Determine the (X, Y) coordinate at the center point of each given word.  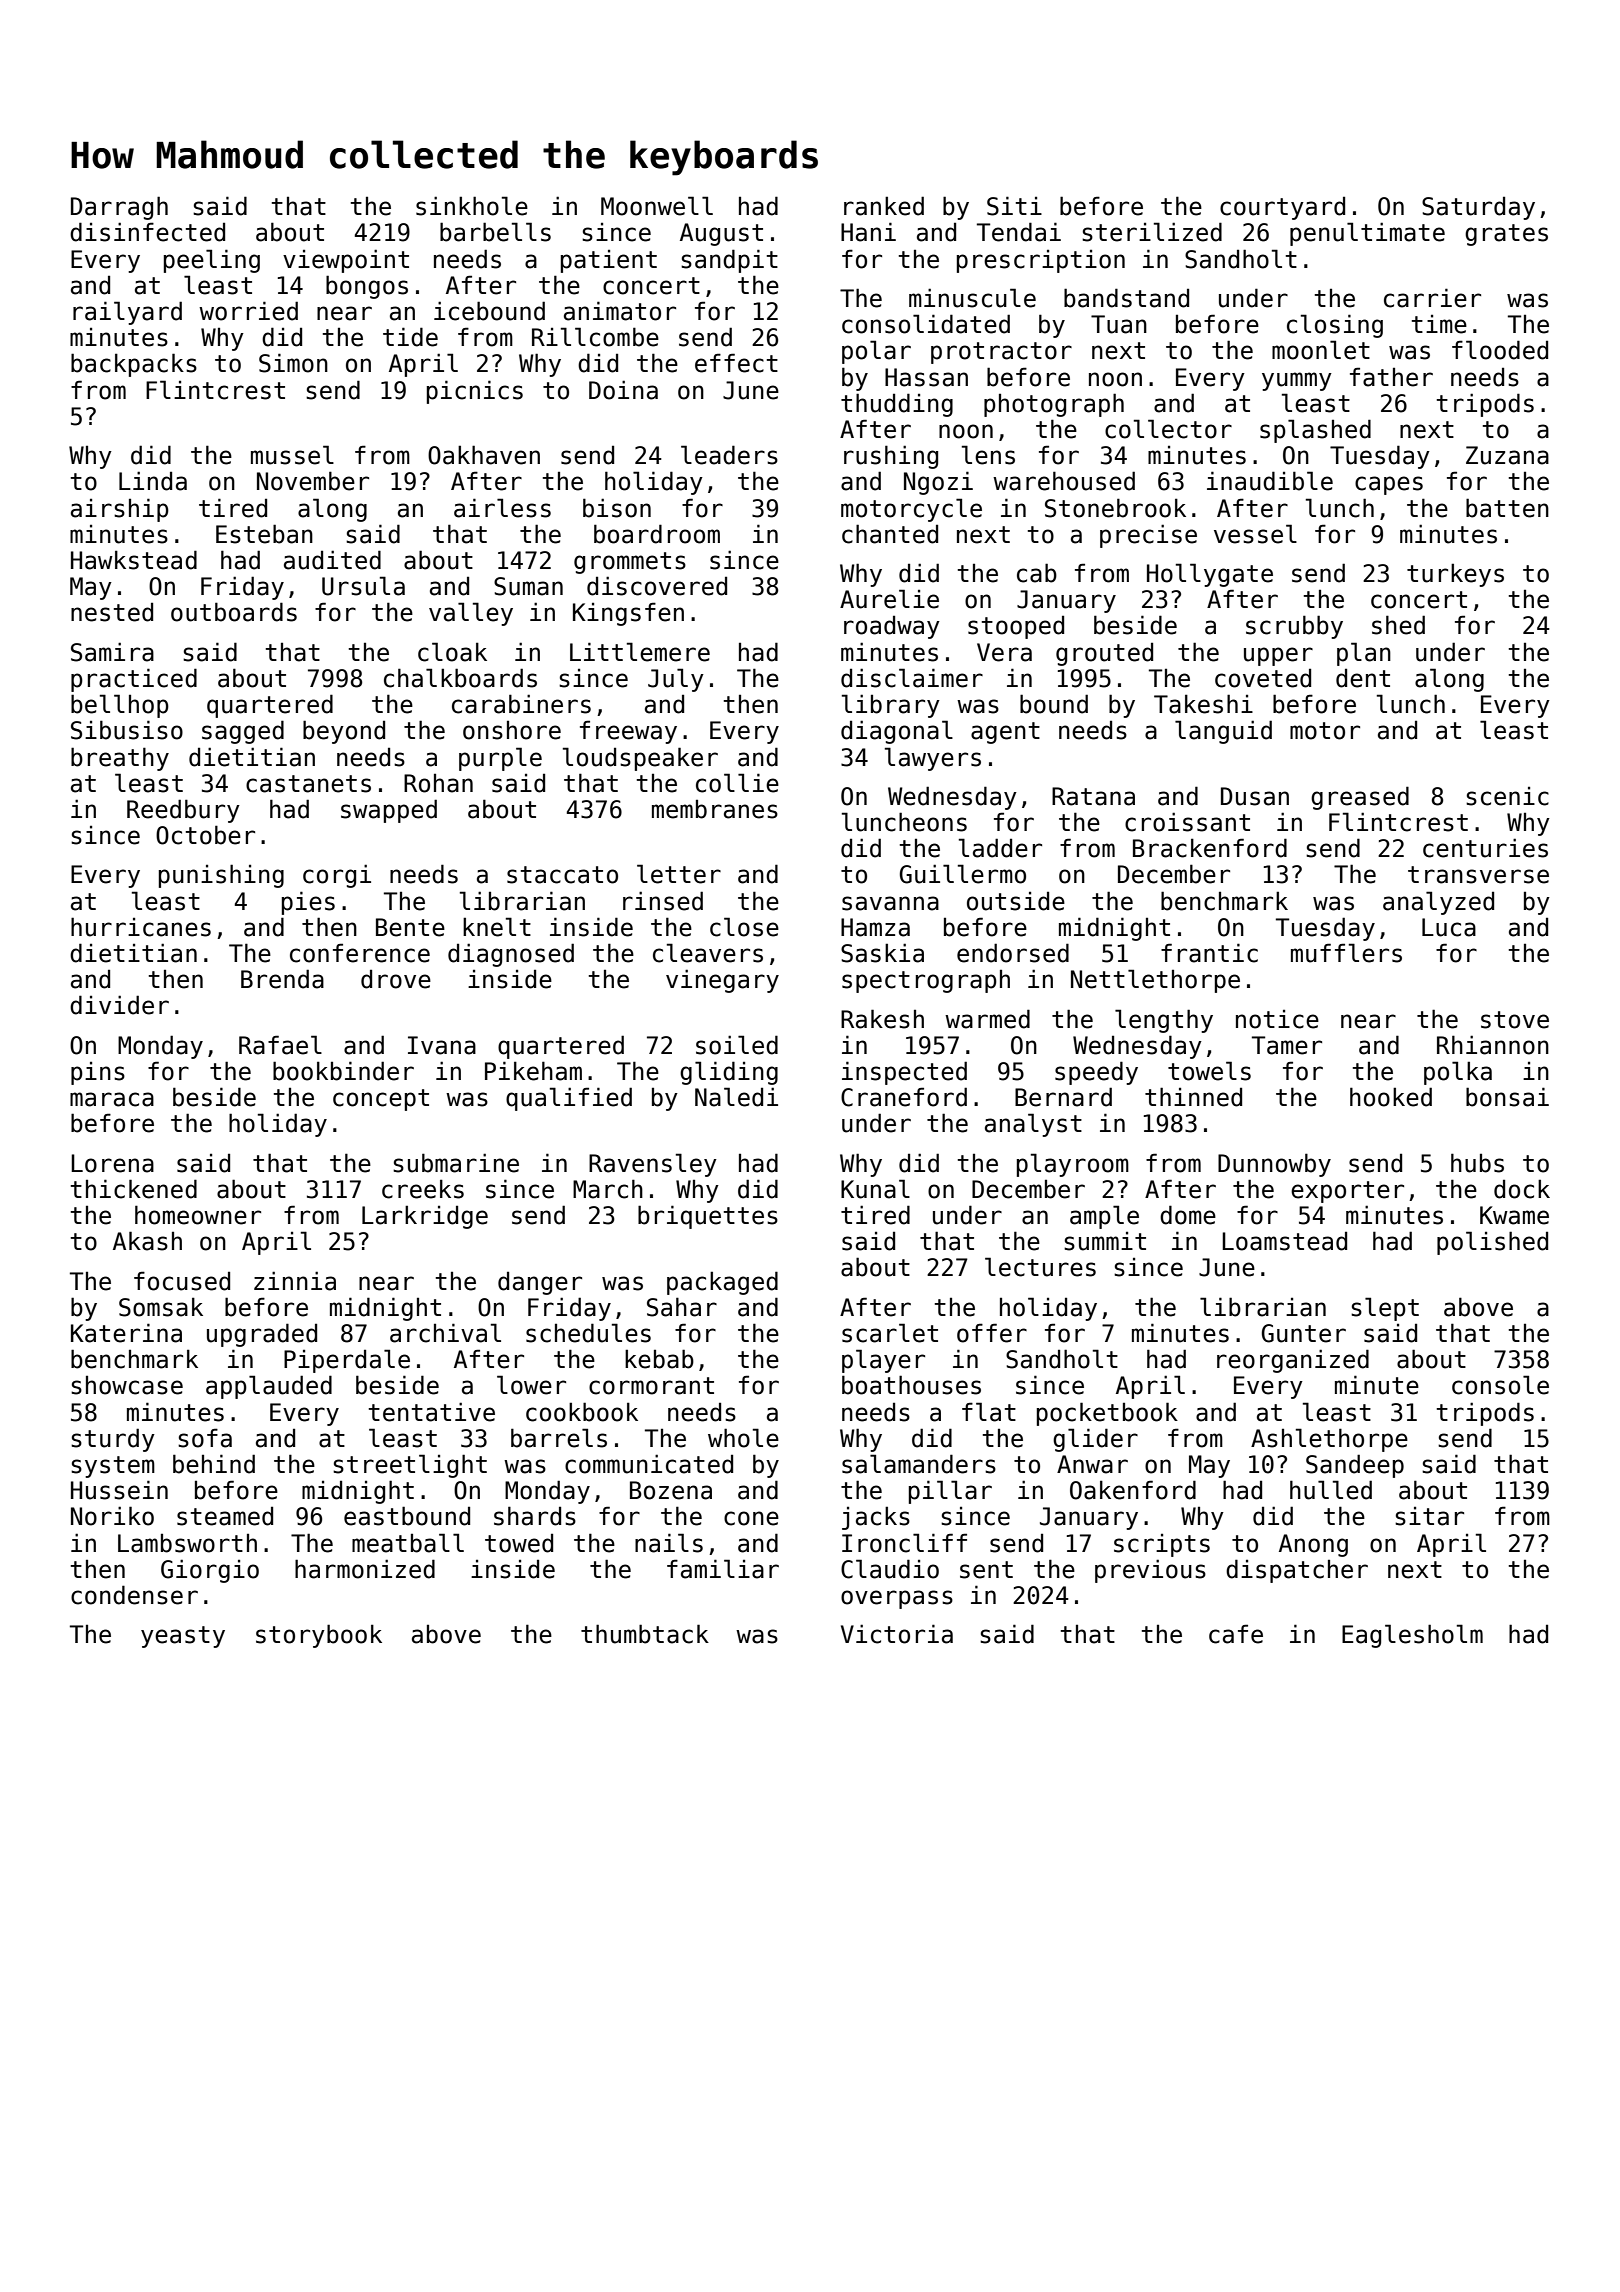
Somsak (161, 1307)
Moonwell (657, 206)
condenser (134, 1595)
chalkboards (460, 678)
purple (500, 759)
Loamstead (1284, 1241)
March (608, 1189)
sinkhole (472, 206)
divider (119, 1005)
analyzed (1438, 903)
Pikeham (533, 1071)
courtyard (1282, 208)
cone (751, 1518)
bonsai (1507, 1097)
